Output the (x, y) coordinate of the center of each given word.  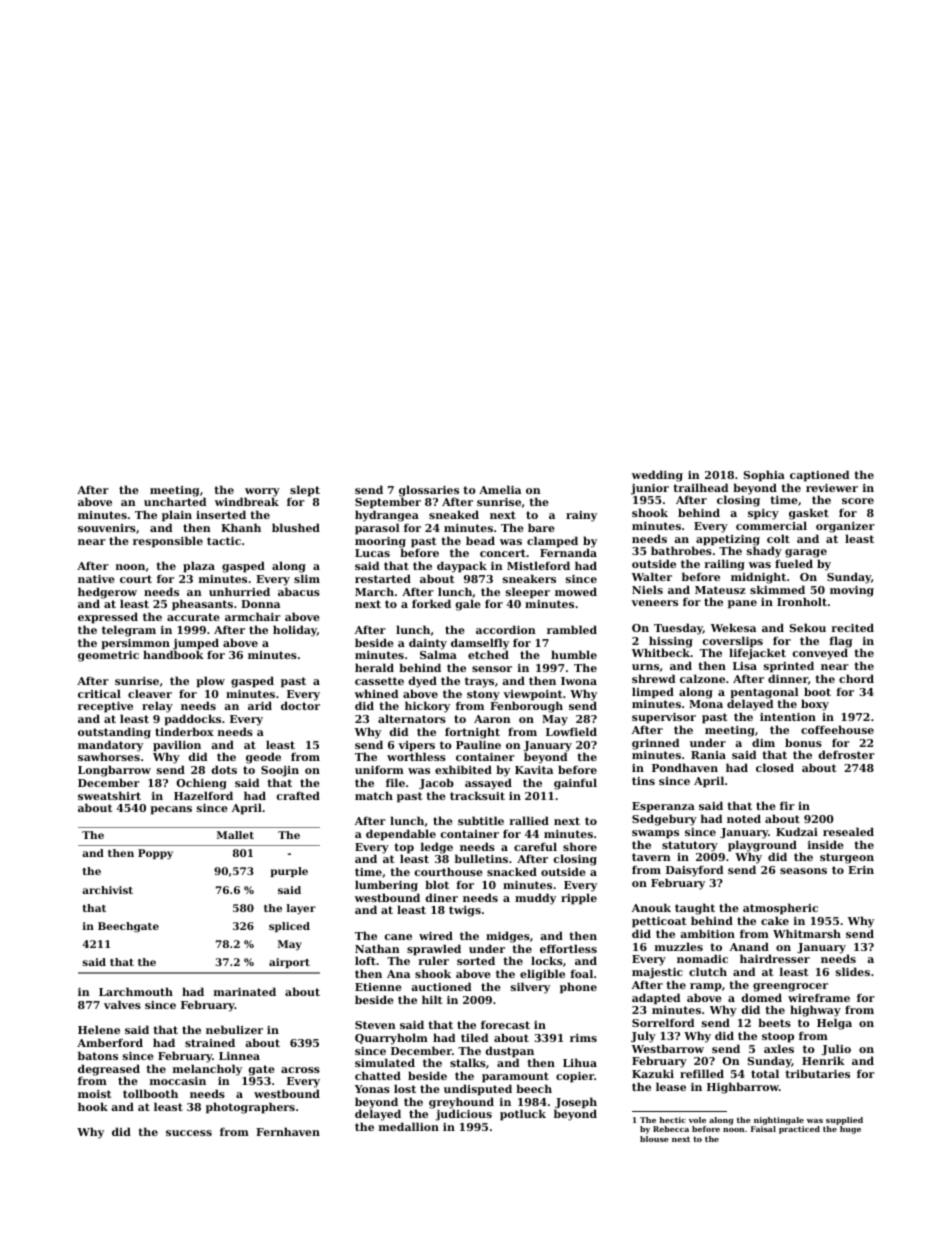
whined (376, 693)
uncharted (175, 502)
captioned (819, 476)
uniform (379, 769)
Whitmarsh (807, 933)
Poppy (155, 854)
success (189, 1133)
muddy (535, 899)
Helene (99, 1029)
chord (856, 678)
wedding (657, 476)
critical (99, 693)
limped (653, 693)
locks (547, 960)
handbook (173, 655)
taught (695, 909)
